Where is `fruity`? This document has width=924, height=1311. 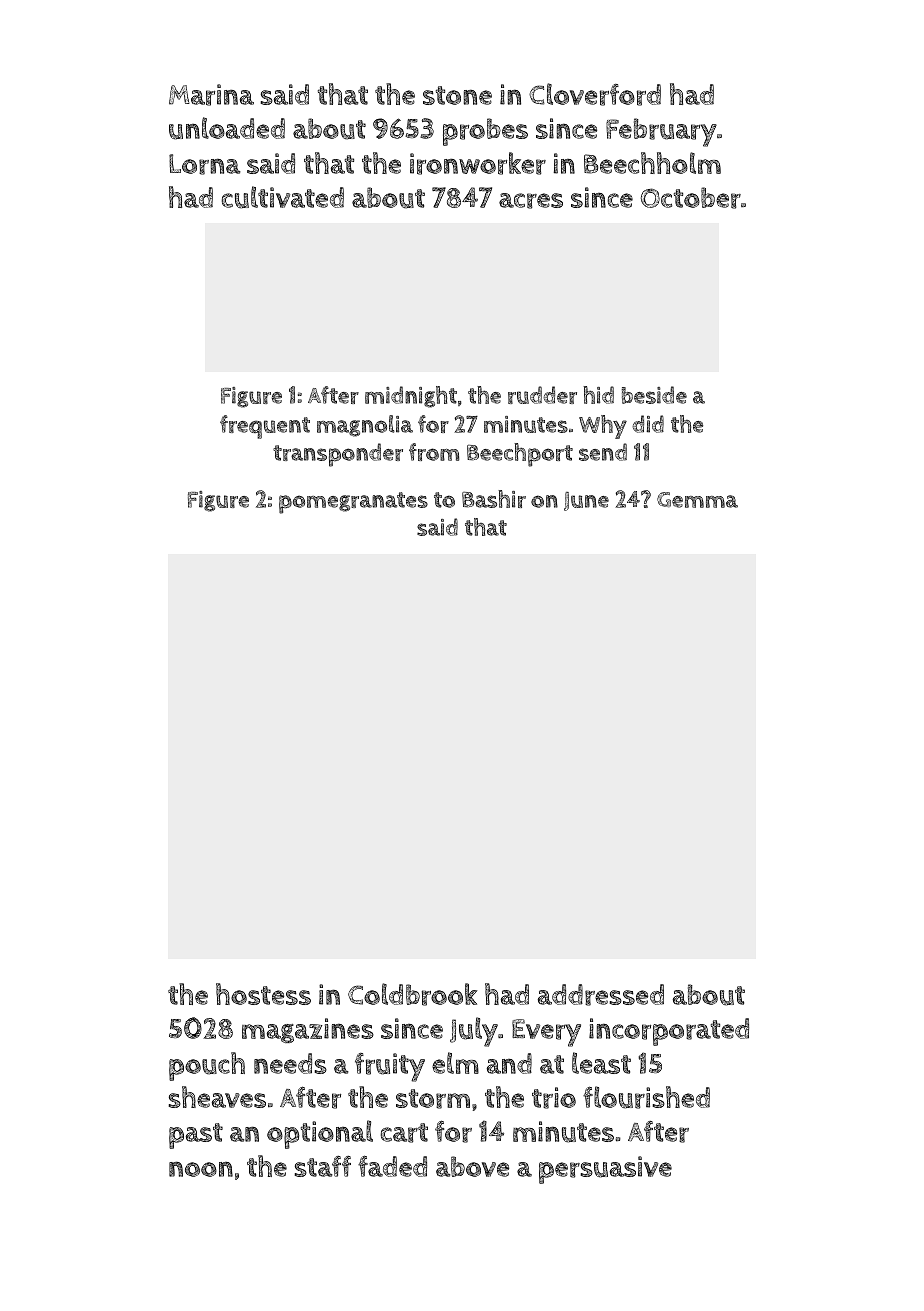
fruity is located at coordinates (390, 1067).
